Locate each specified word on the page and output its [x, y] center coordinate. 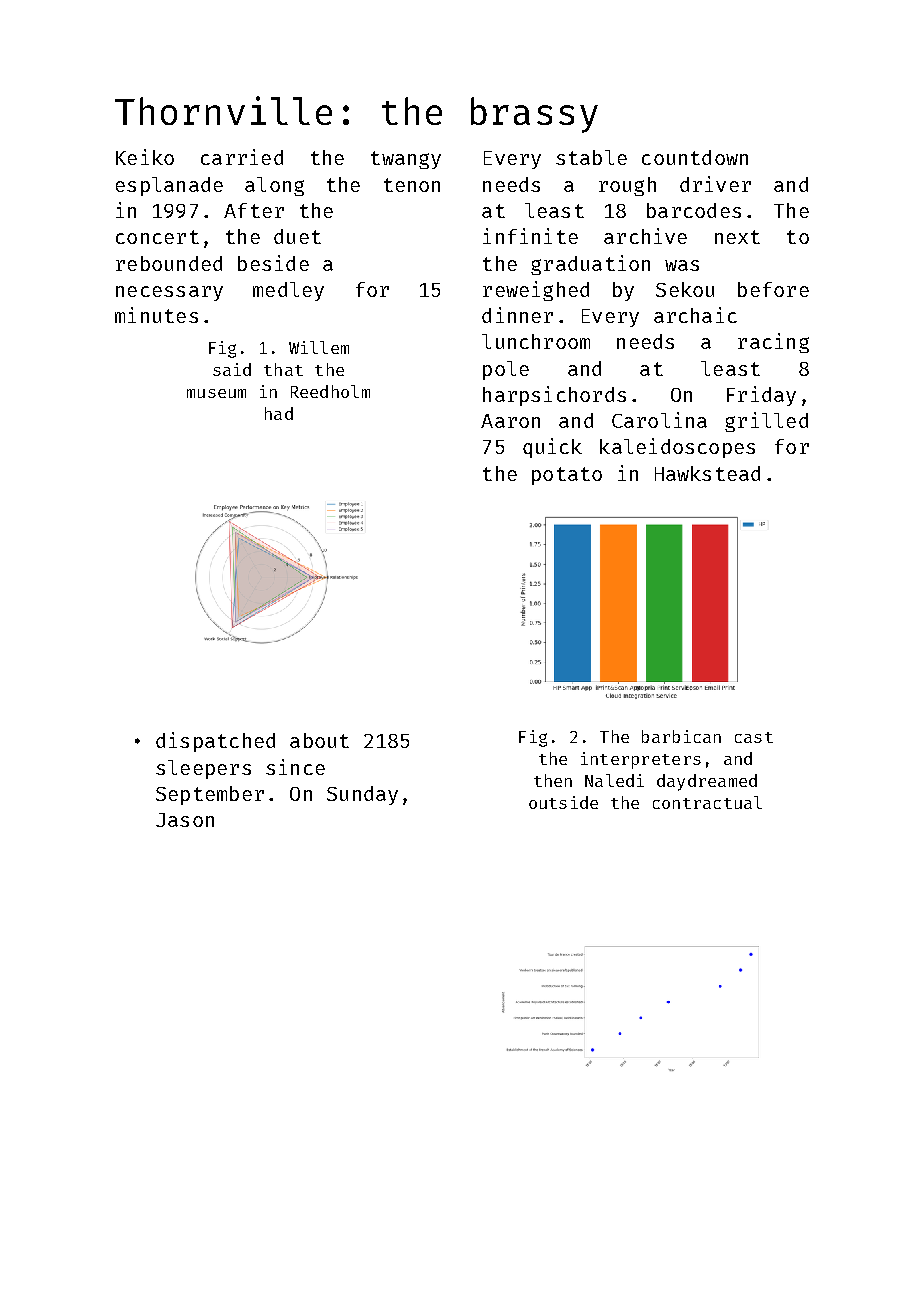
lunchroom [536, 341]
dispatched [215, 742]
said [232, 369]
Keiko [145, 157]
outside [563, 802]
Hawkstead [707, 473]
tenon [412, 185]
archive [645, 236]
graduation [590, 265]
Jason [185, 820]
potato [567, 476]
